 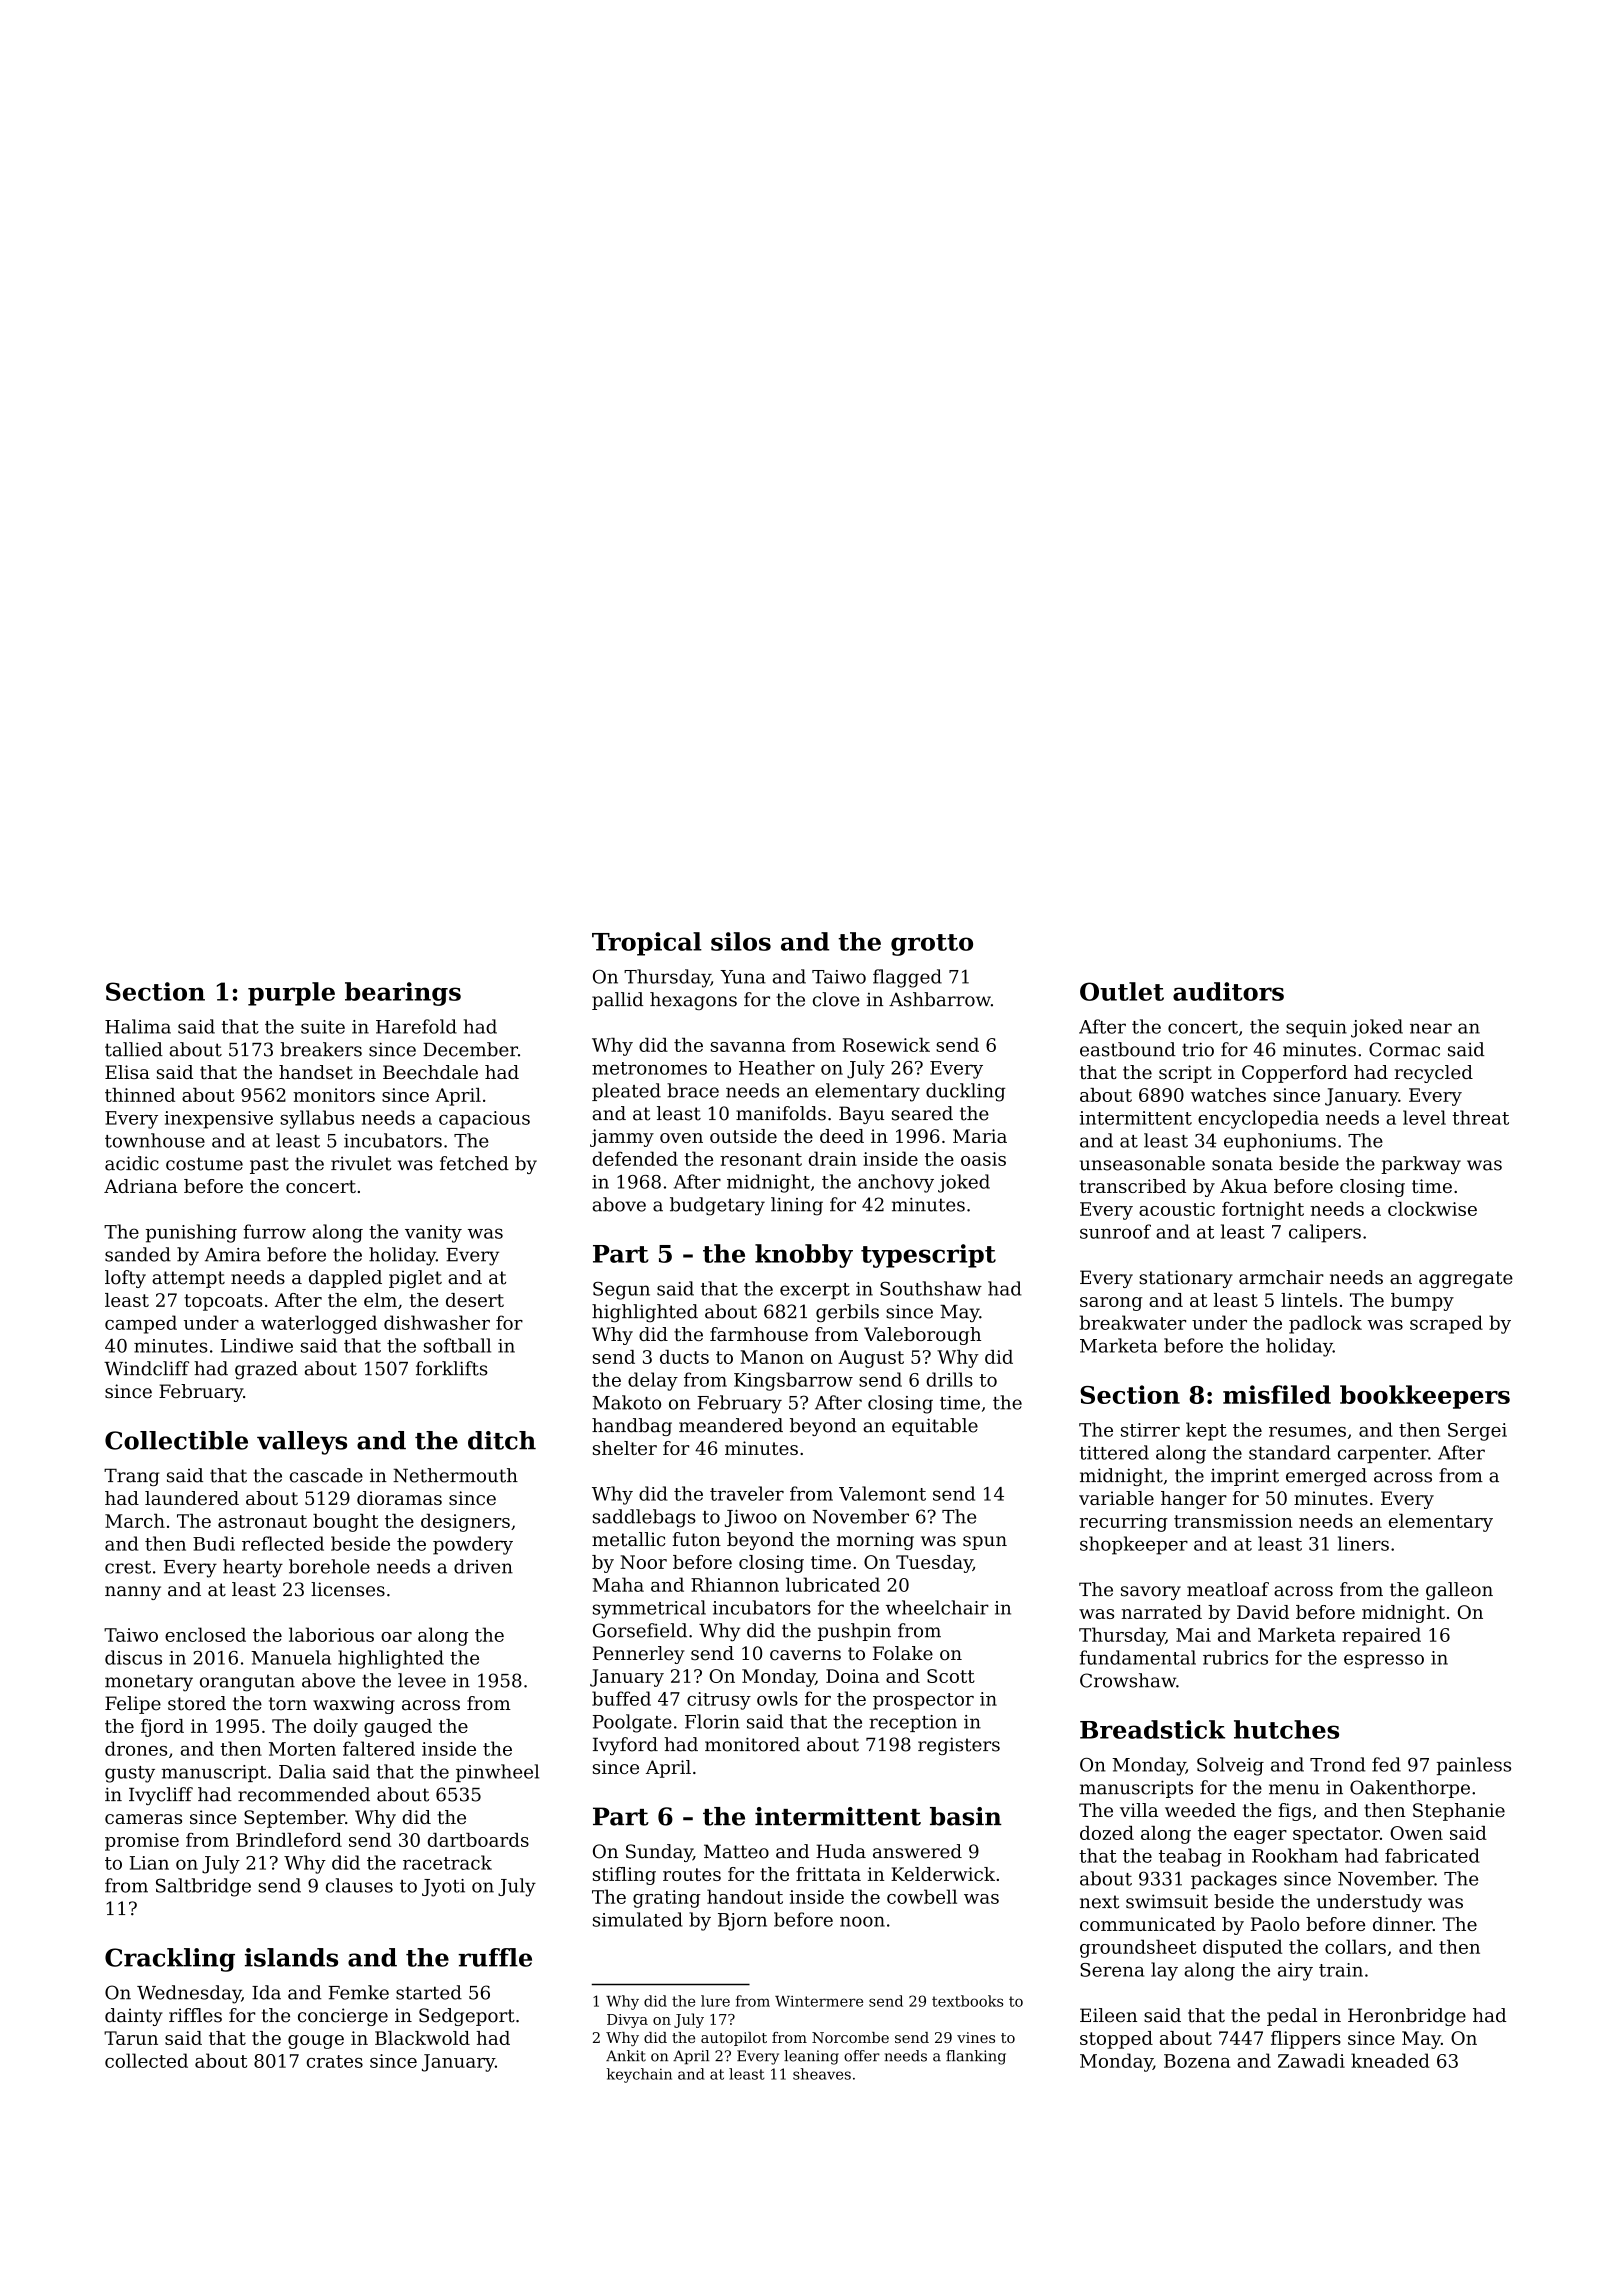 I want to click on silos, so click(x=741, y=941).
